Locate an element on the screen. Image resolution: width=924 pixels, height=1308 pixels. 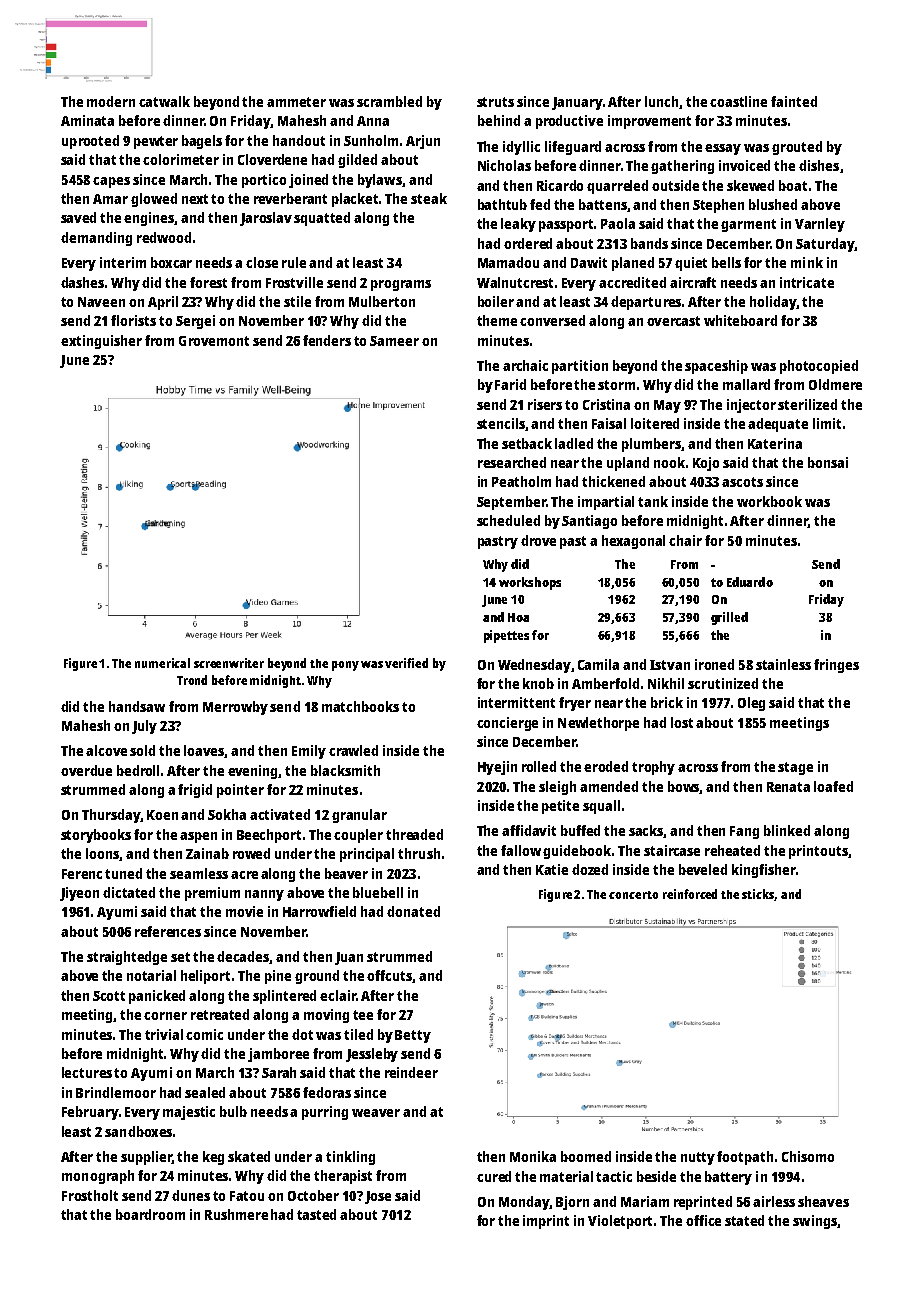
sticks is located at coordinates (758, 895).
